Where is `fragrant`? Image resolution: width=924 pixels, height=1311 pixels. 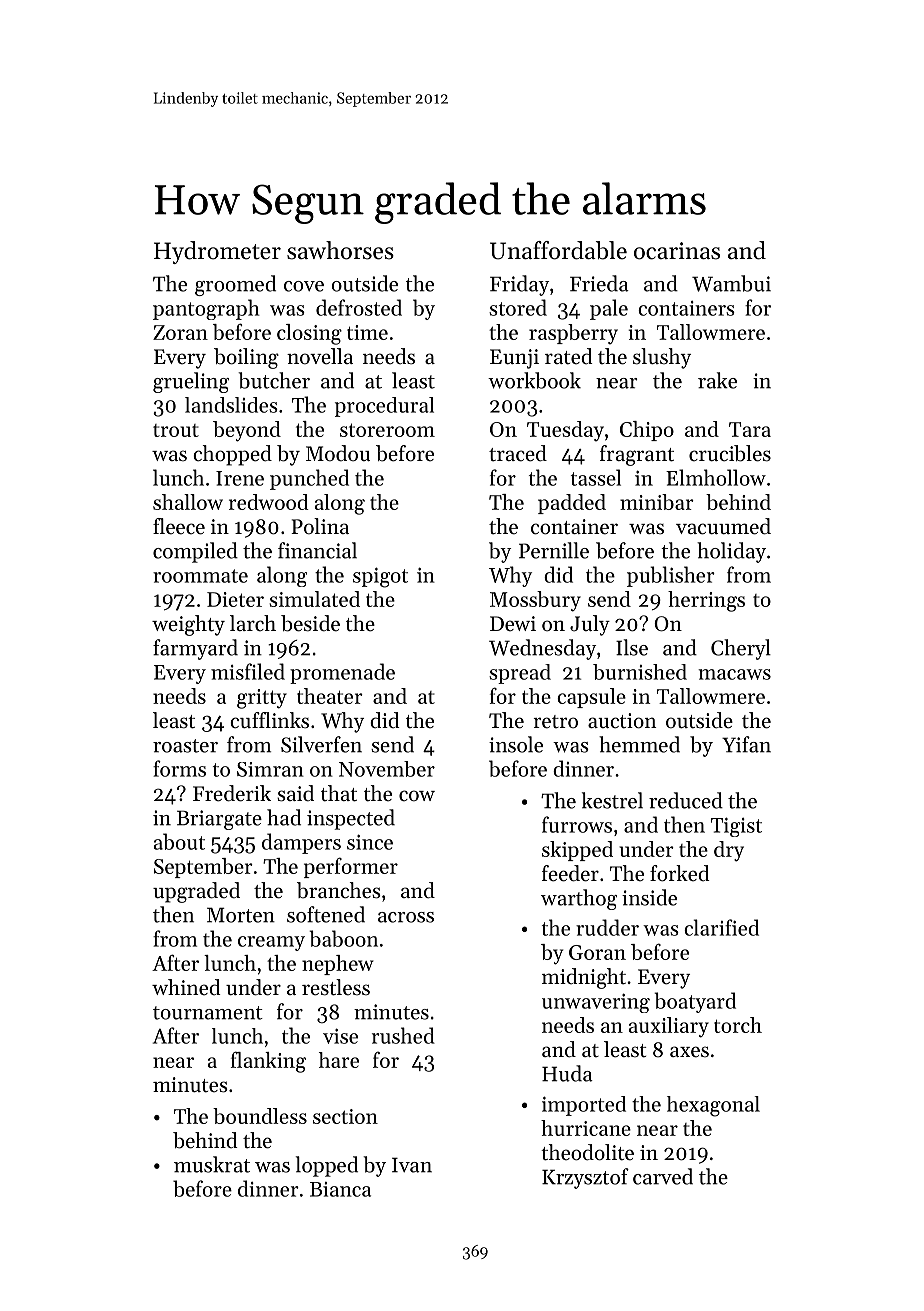
fragrant is located at coordinates (637, 455).
